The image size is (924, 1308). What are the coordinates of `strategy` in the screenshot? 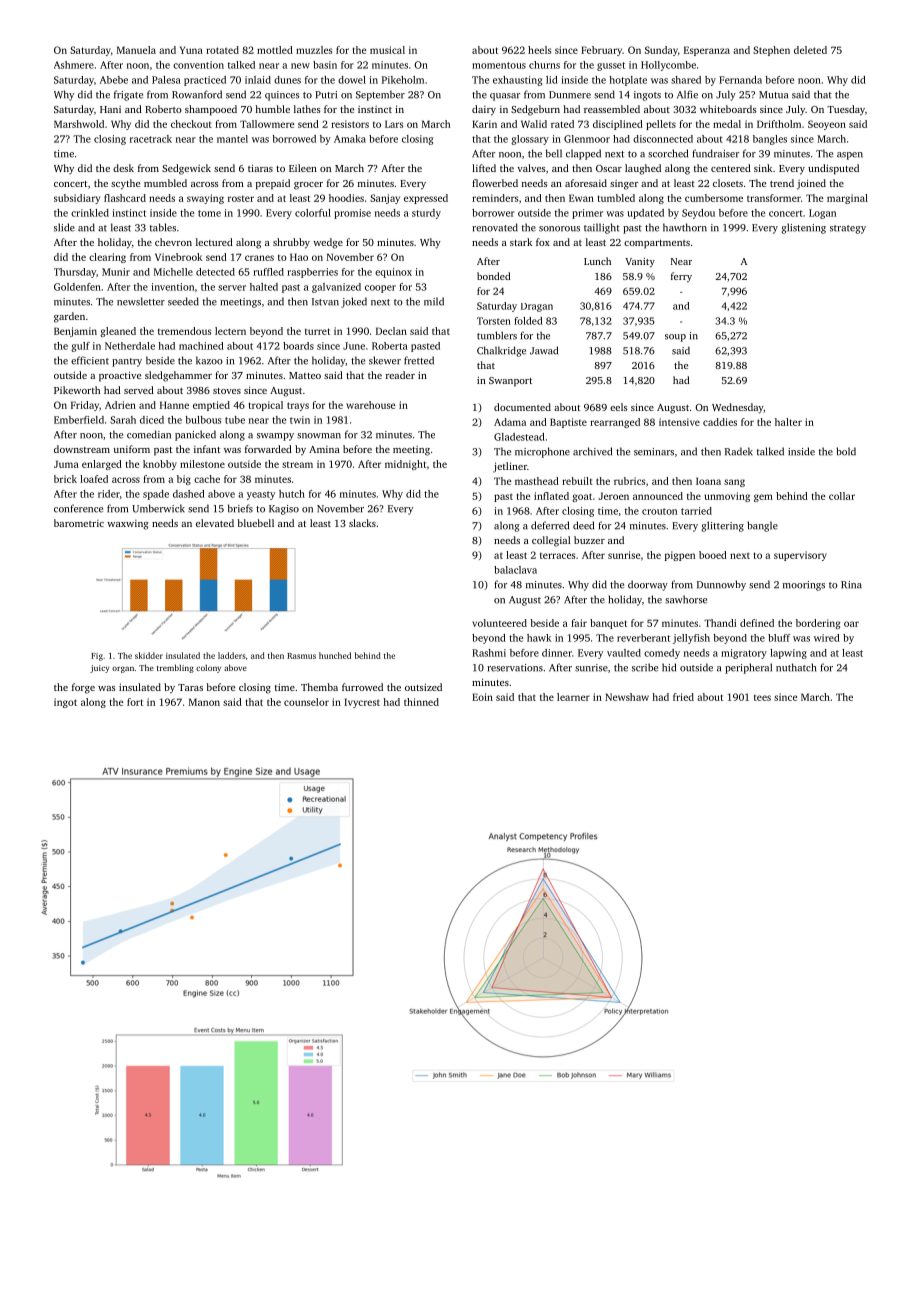 It's located at (848, 229).
